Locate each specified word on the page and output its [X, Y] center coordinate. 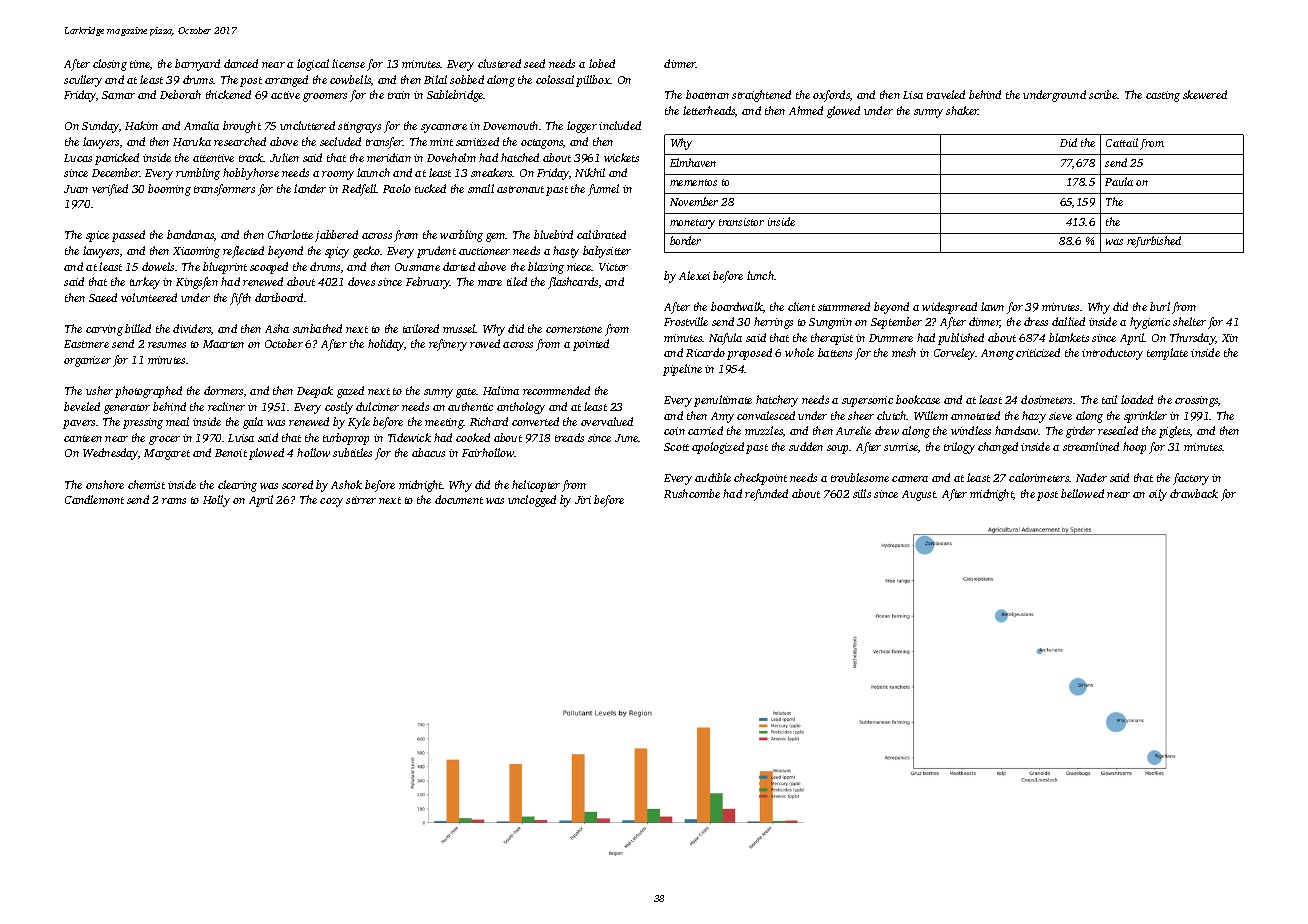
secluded [340, 141]
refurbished [1154, 242]
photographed [148, 392]
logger [582, 127]
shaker [962, 110]
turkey [145, 283]
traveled [946, 94]
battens [835, 352]
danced [241, 63]
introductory [1112, 354]
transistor [741, 222]
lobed [602, 63]
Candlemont [94, 499]
